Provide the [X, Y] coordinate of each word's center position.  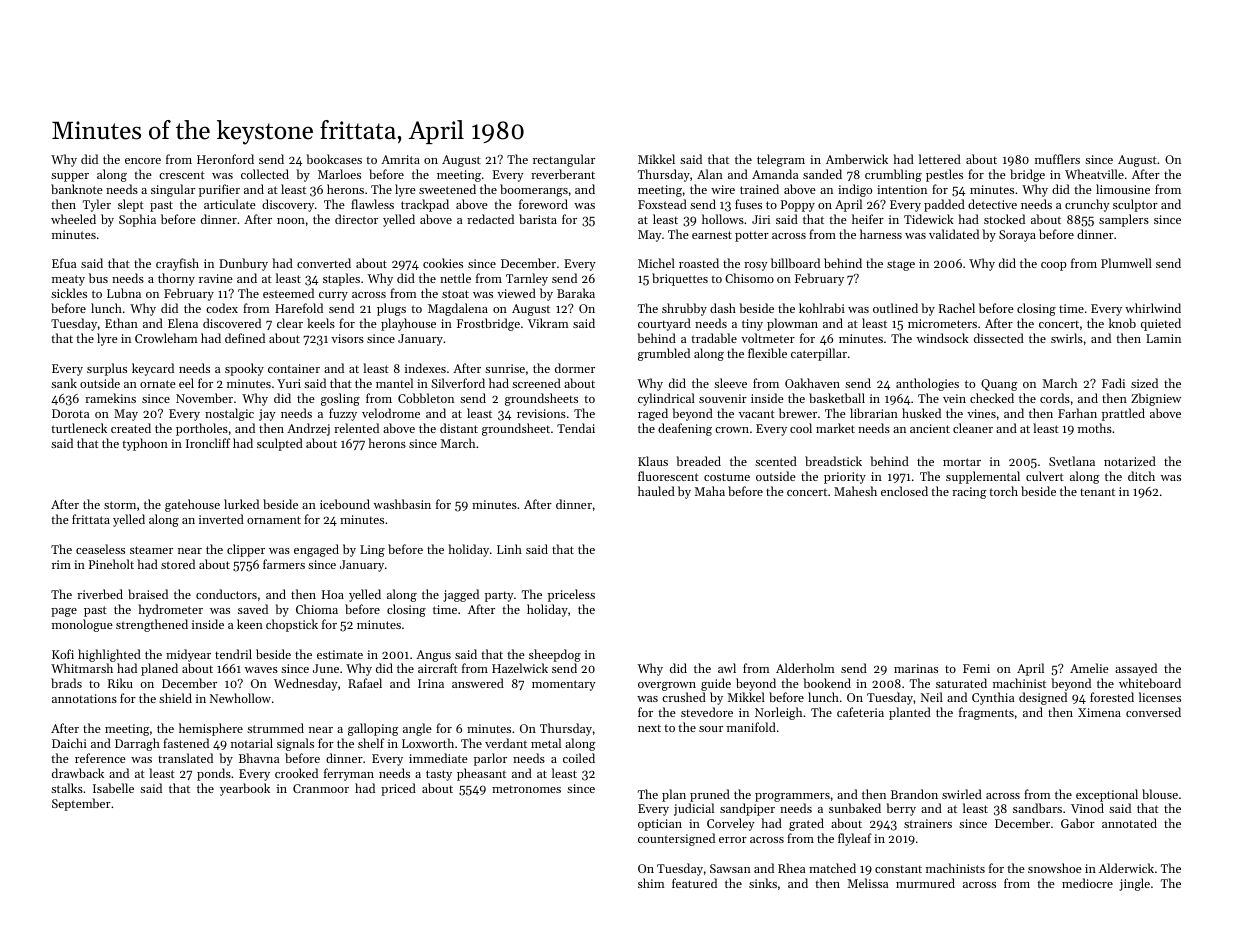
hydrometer [170, 610]
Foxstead [662, 204]
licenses [1160, 697]
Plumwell [1126, 263]
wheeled [73, 219]
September [81, 804]
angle [417, 729]
